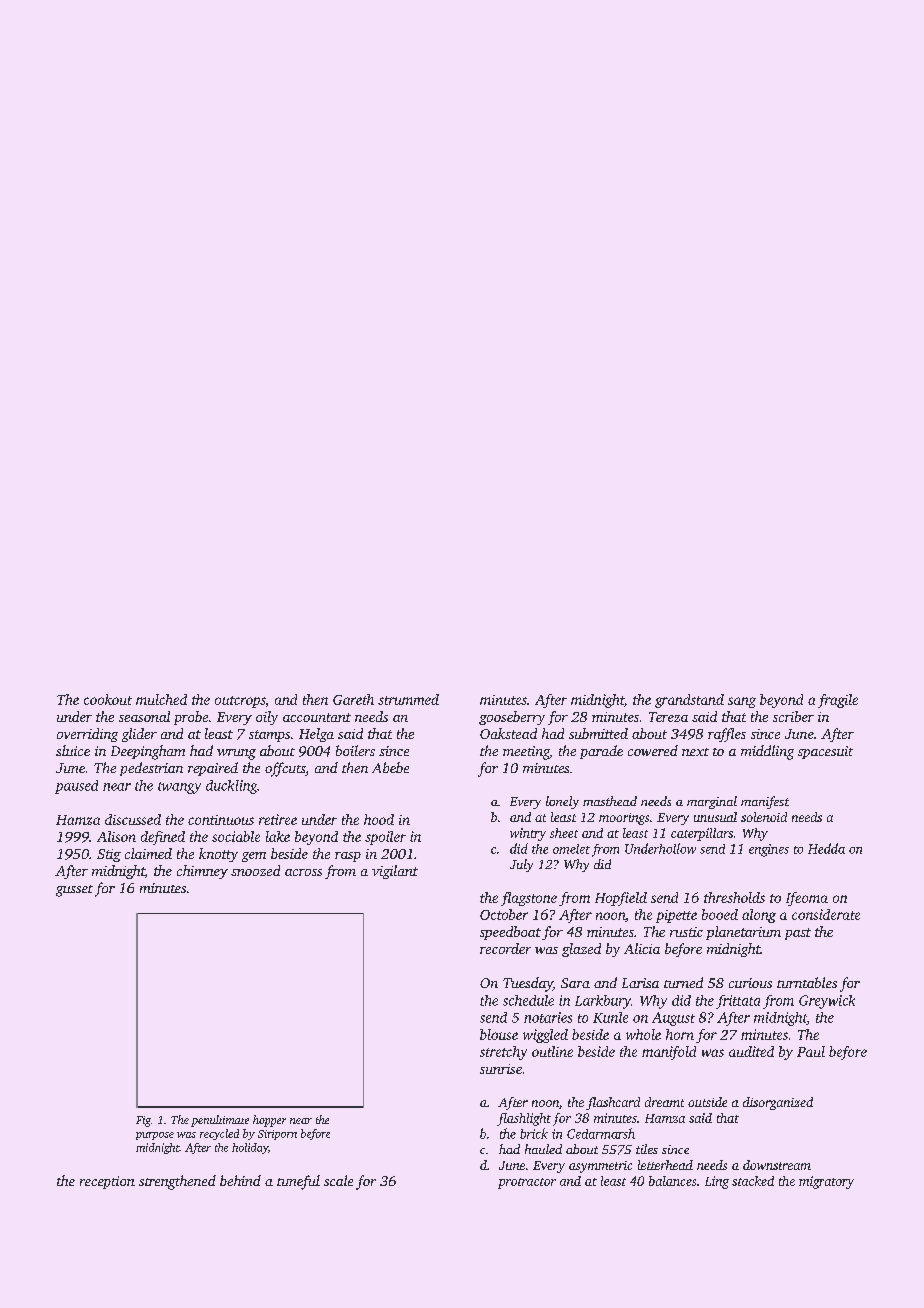 Image resolution: width=924 pixels, height=1308 pixels. Describe the element at coordinates (826, 848) in the screenshot. I see `Hedda` at that location.
